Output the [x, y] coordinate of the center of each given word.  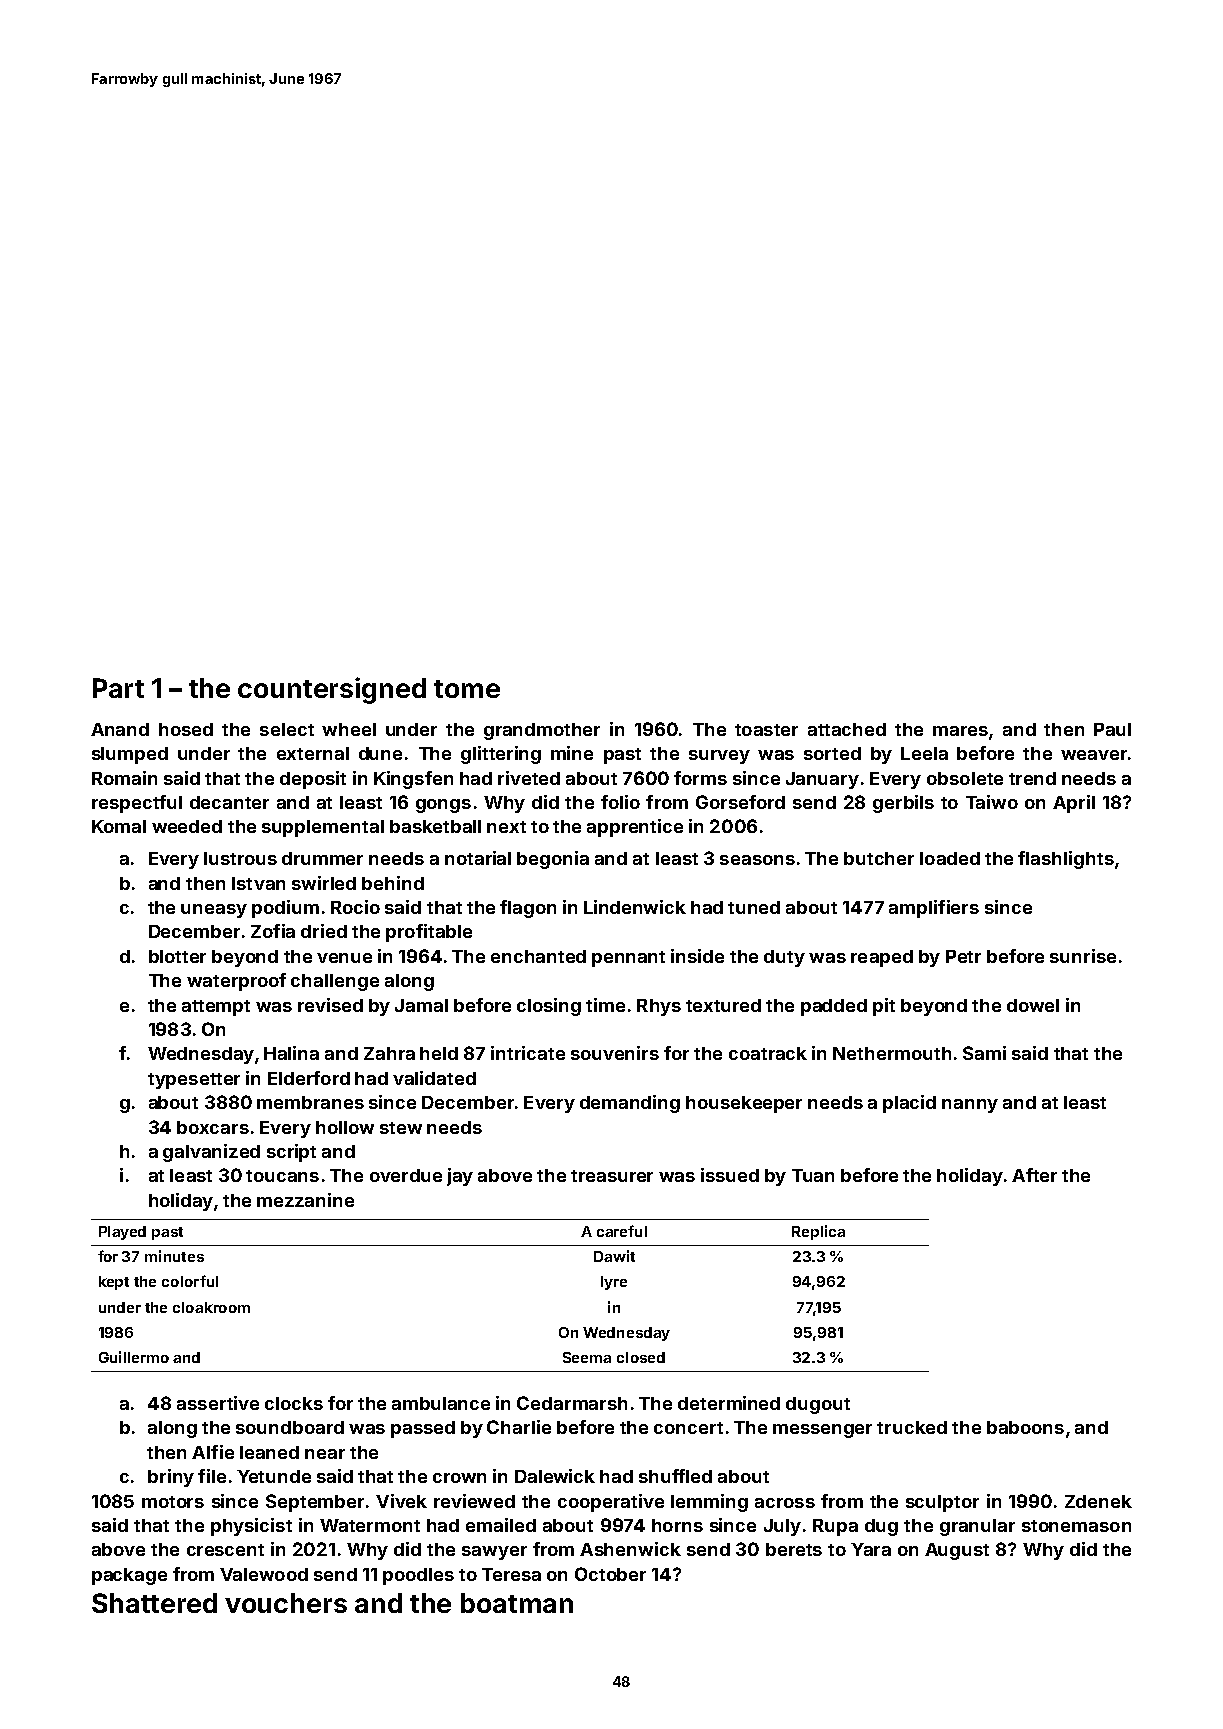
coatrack [768, 1053]
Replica [818, 1232]
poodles [418, 1576]
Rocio [355, 907]
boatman [517, 1603]
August [957, 1551]
